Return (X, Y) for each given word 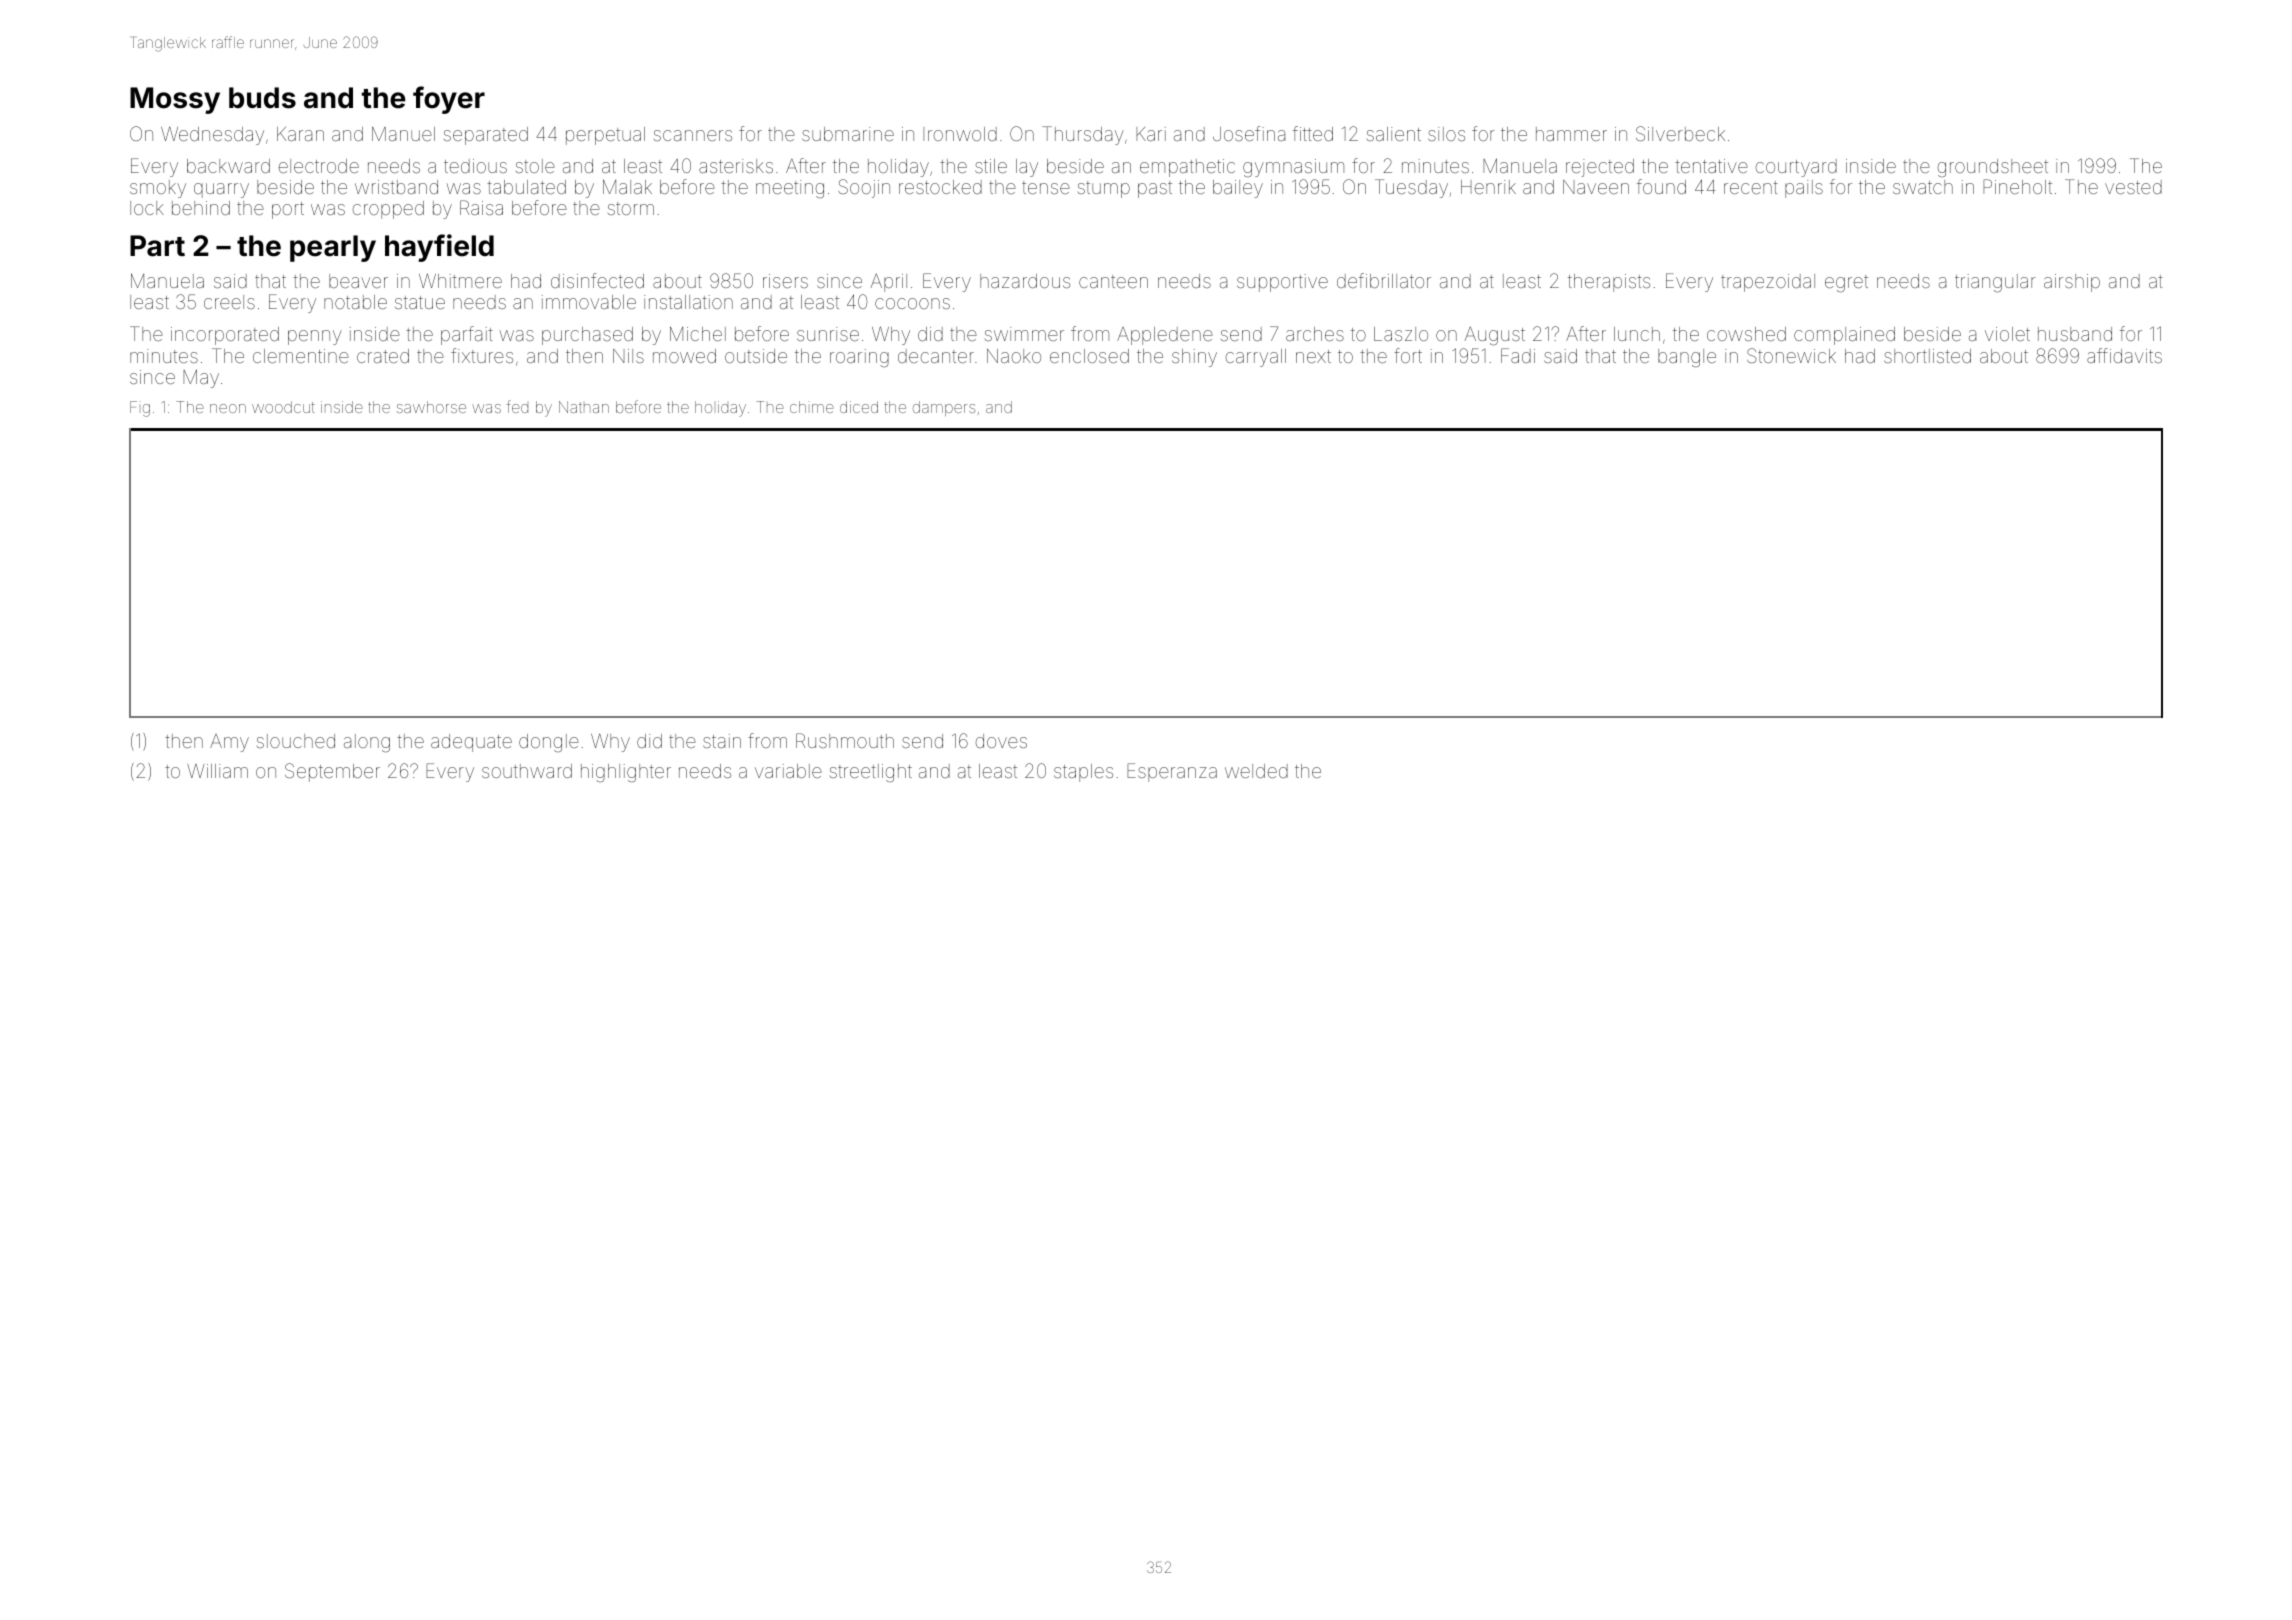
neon (228, 408)
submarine (848, 134)
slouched (296, 741)
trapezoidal (1768, 283)
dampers (944, 408)
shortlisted (1927, 356)
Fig (140, 409)
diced (859, 407)
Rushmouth (845, 740)
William (217, 771)
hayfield (439, 248)
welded (1256, 771)
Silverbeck (1680, 133)
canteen (1113, 281)
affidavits (2124, 355)
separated (486, 136)
